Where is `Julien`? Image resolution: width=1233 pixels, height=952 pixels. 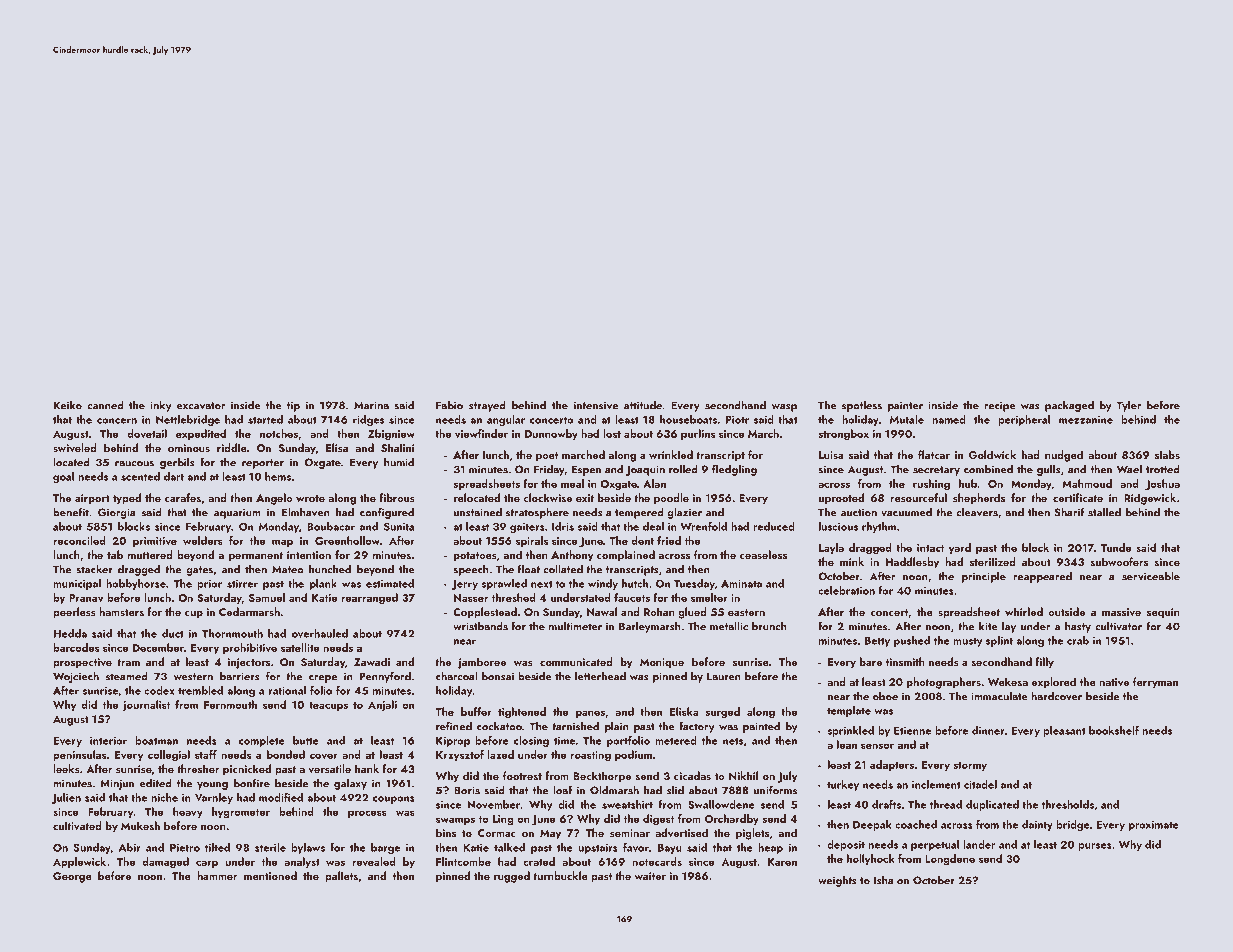
Julien is located at coordinates (66, 798).
